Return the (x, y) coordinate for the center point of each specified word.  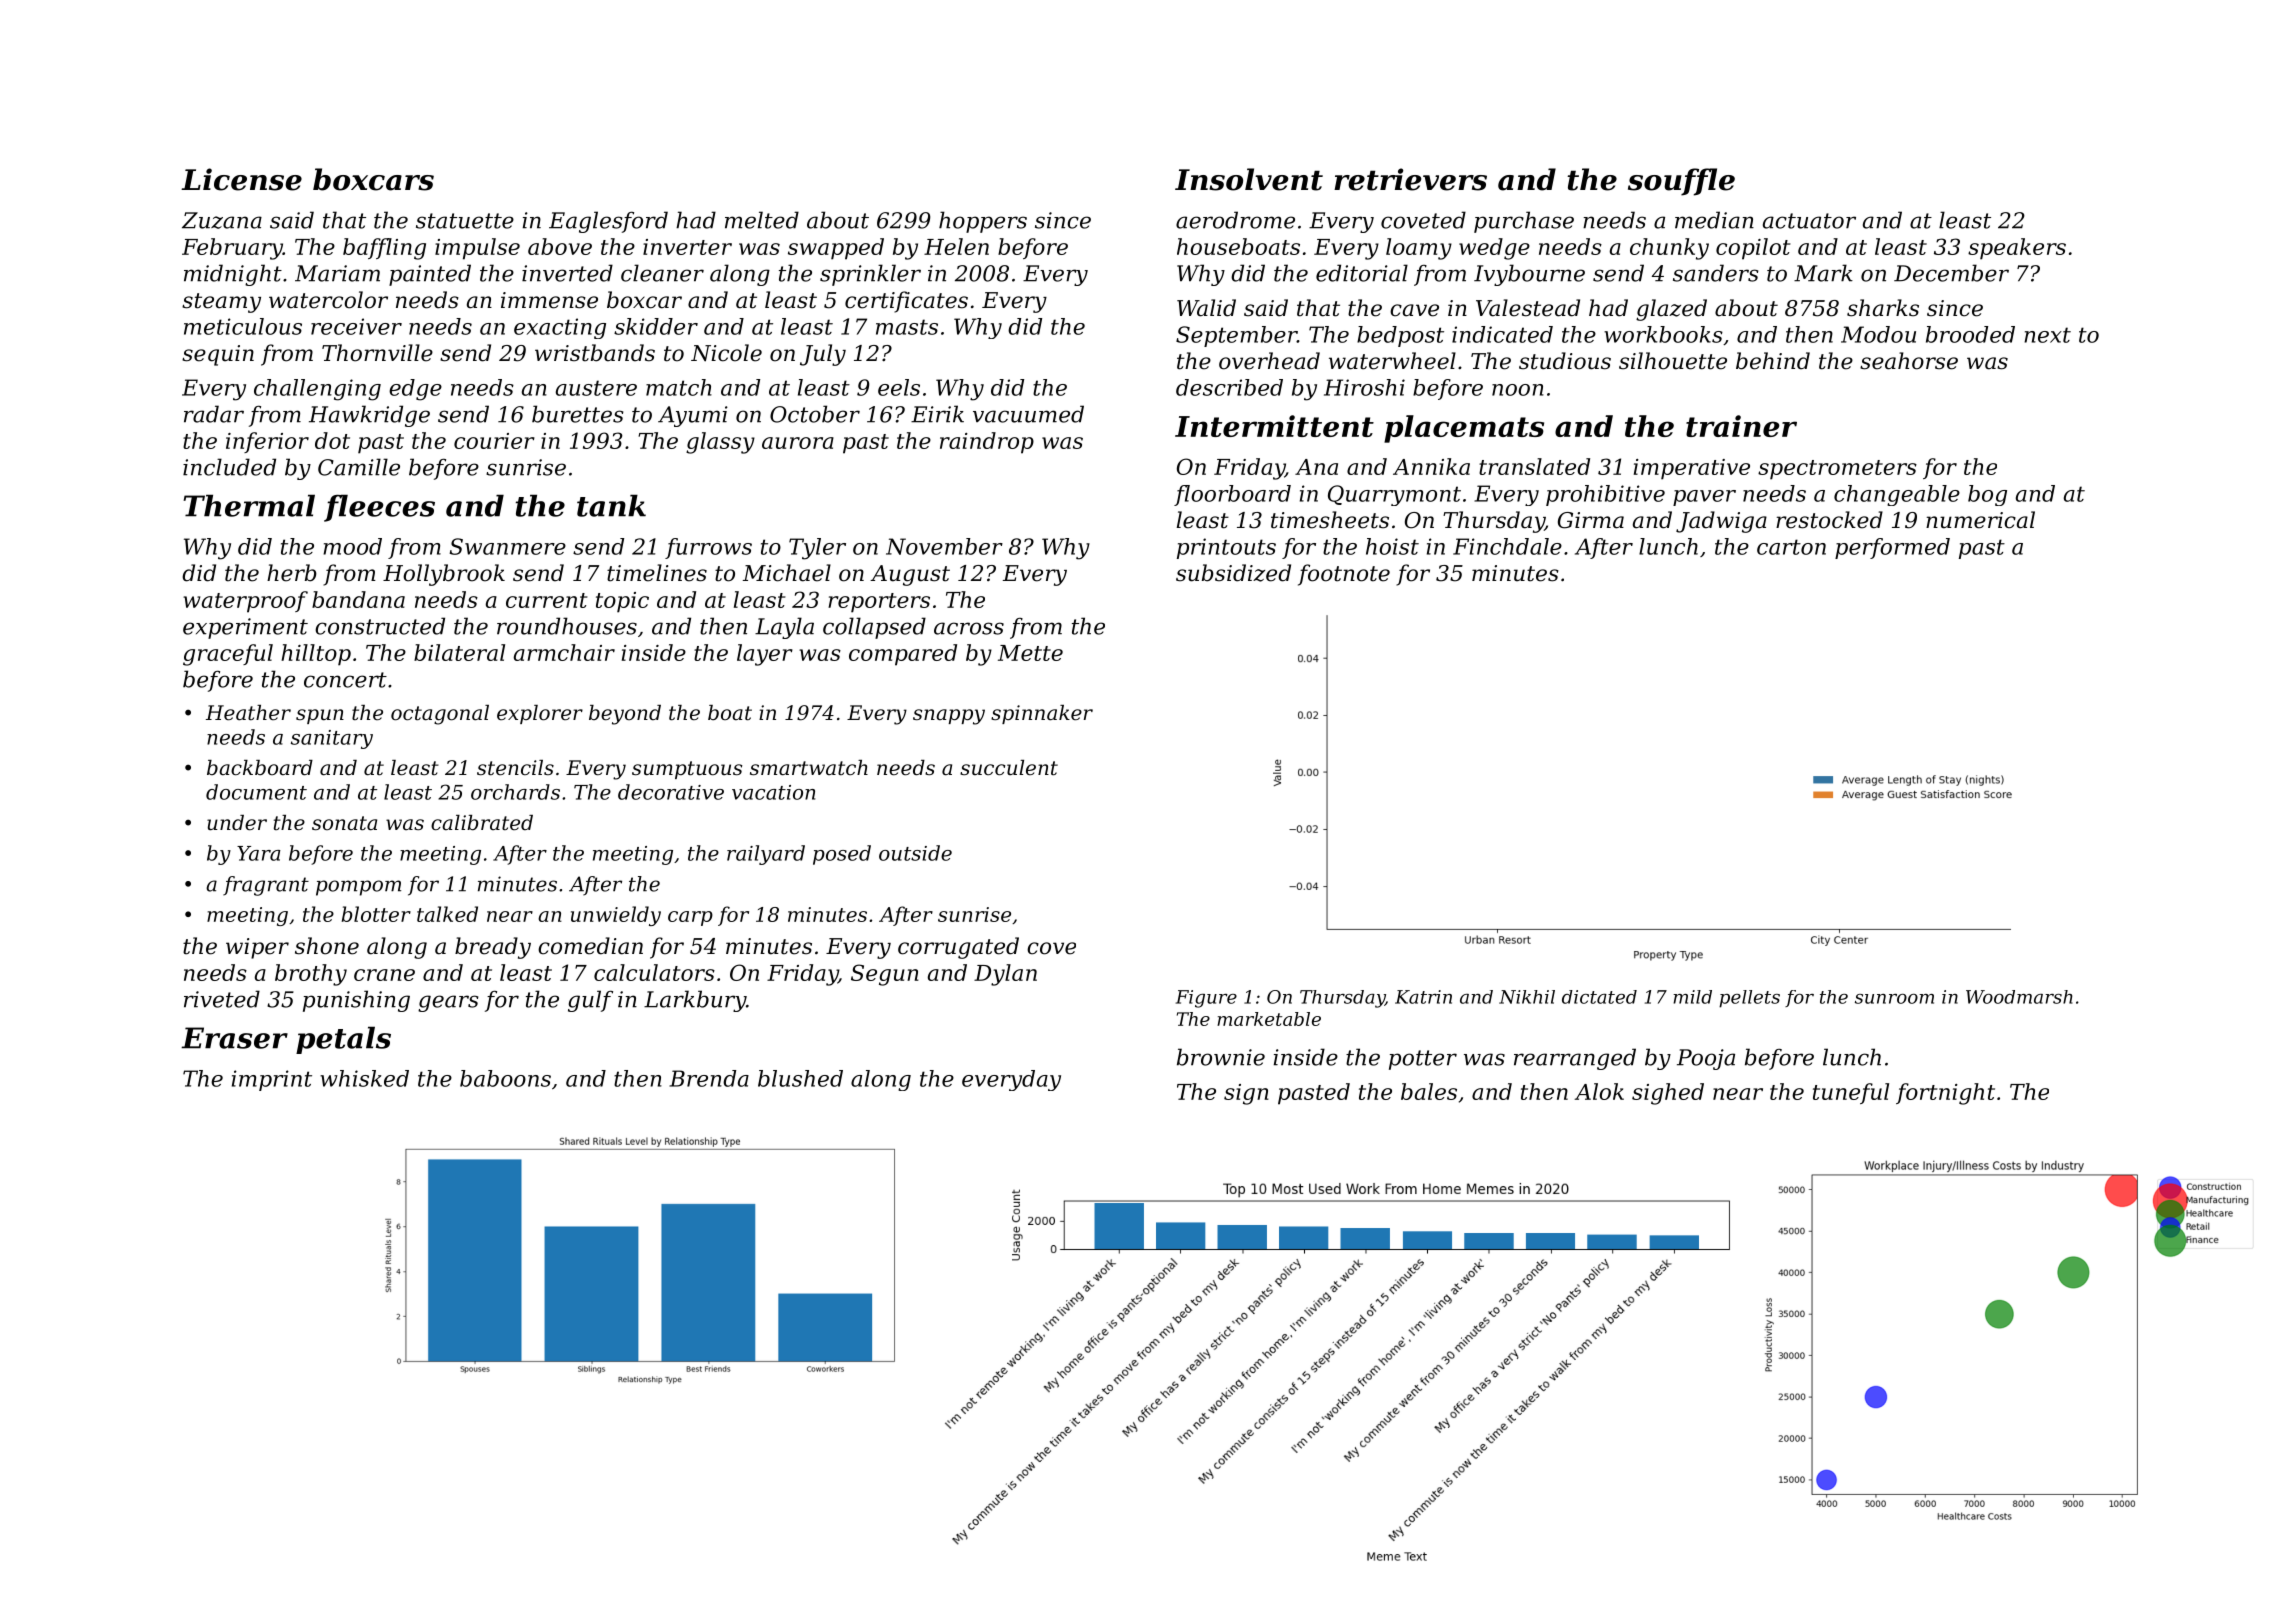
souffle (1681, 182)
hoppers (983, 222)
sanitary (332, 739)
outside (915, 853)
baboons (505, 1078)
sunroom (1894, 999)
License (241, 179)
